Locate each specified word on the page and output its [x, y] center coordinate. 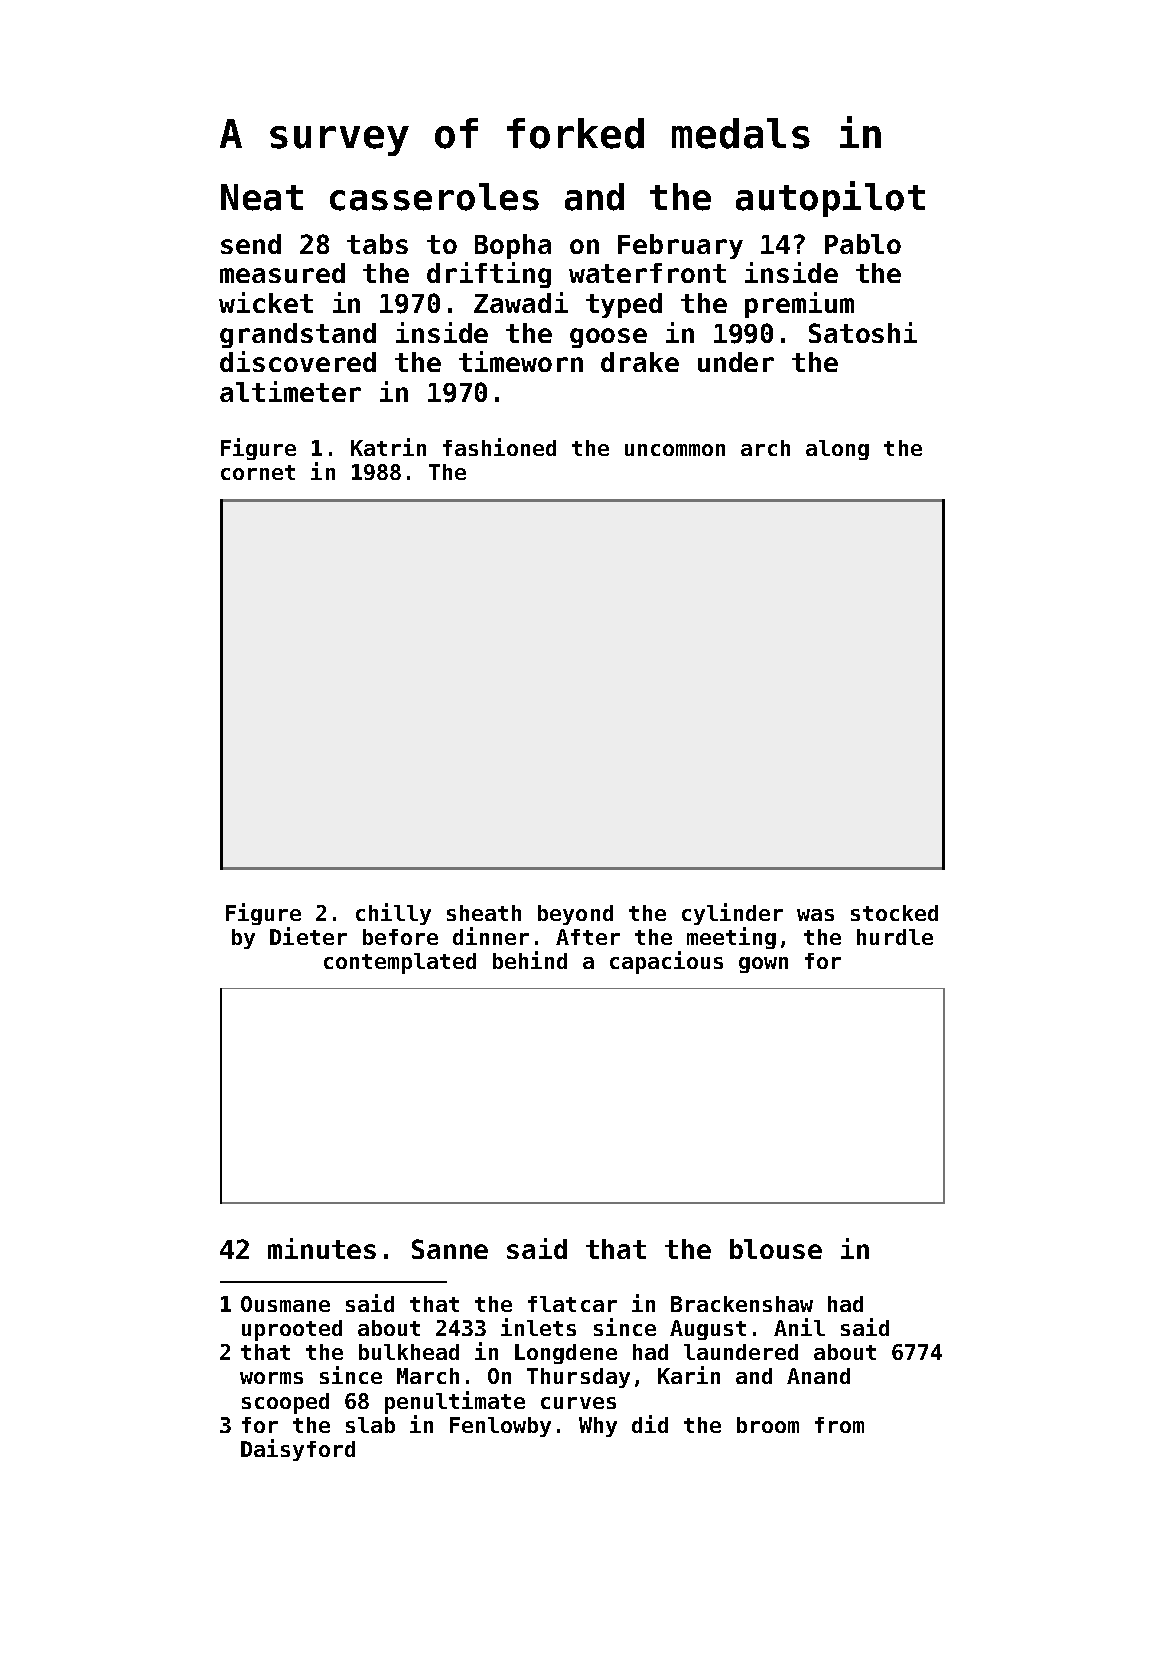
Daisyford [298, 1450]
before [400, 937]
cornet [258, 472]
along [837, 450]
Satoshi [863, 332]
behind [530, 960]
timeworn [521, 361]
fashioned [499, 447]
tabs [377, 244]
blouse [776, 1249]
